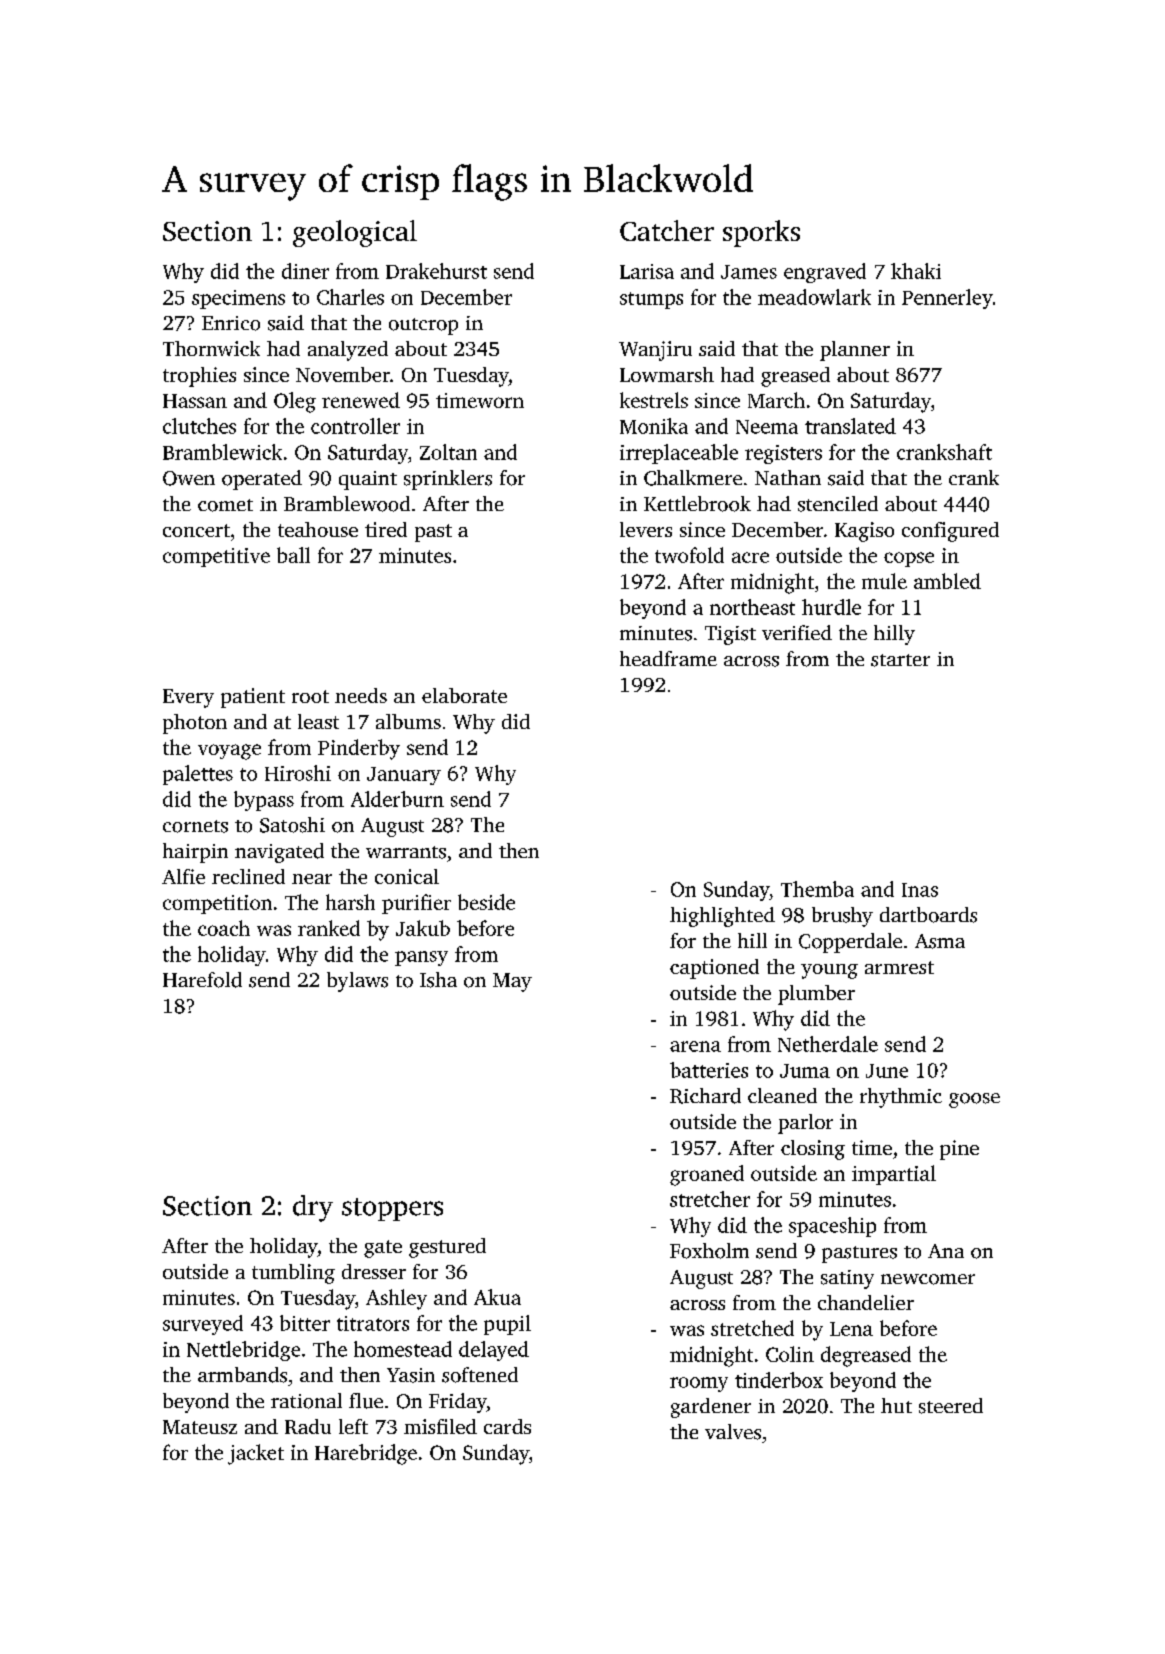  Describe the element at coordinates (397, 799) in the image. I see `Alderburn` at that location.
